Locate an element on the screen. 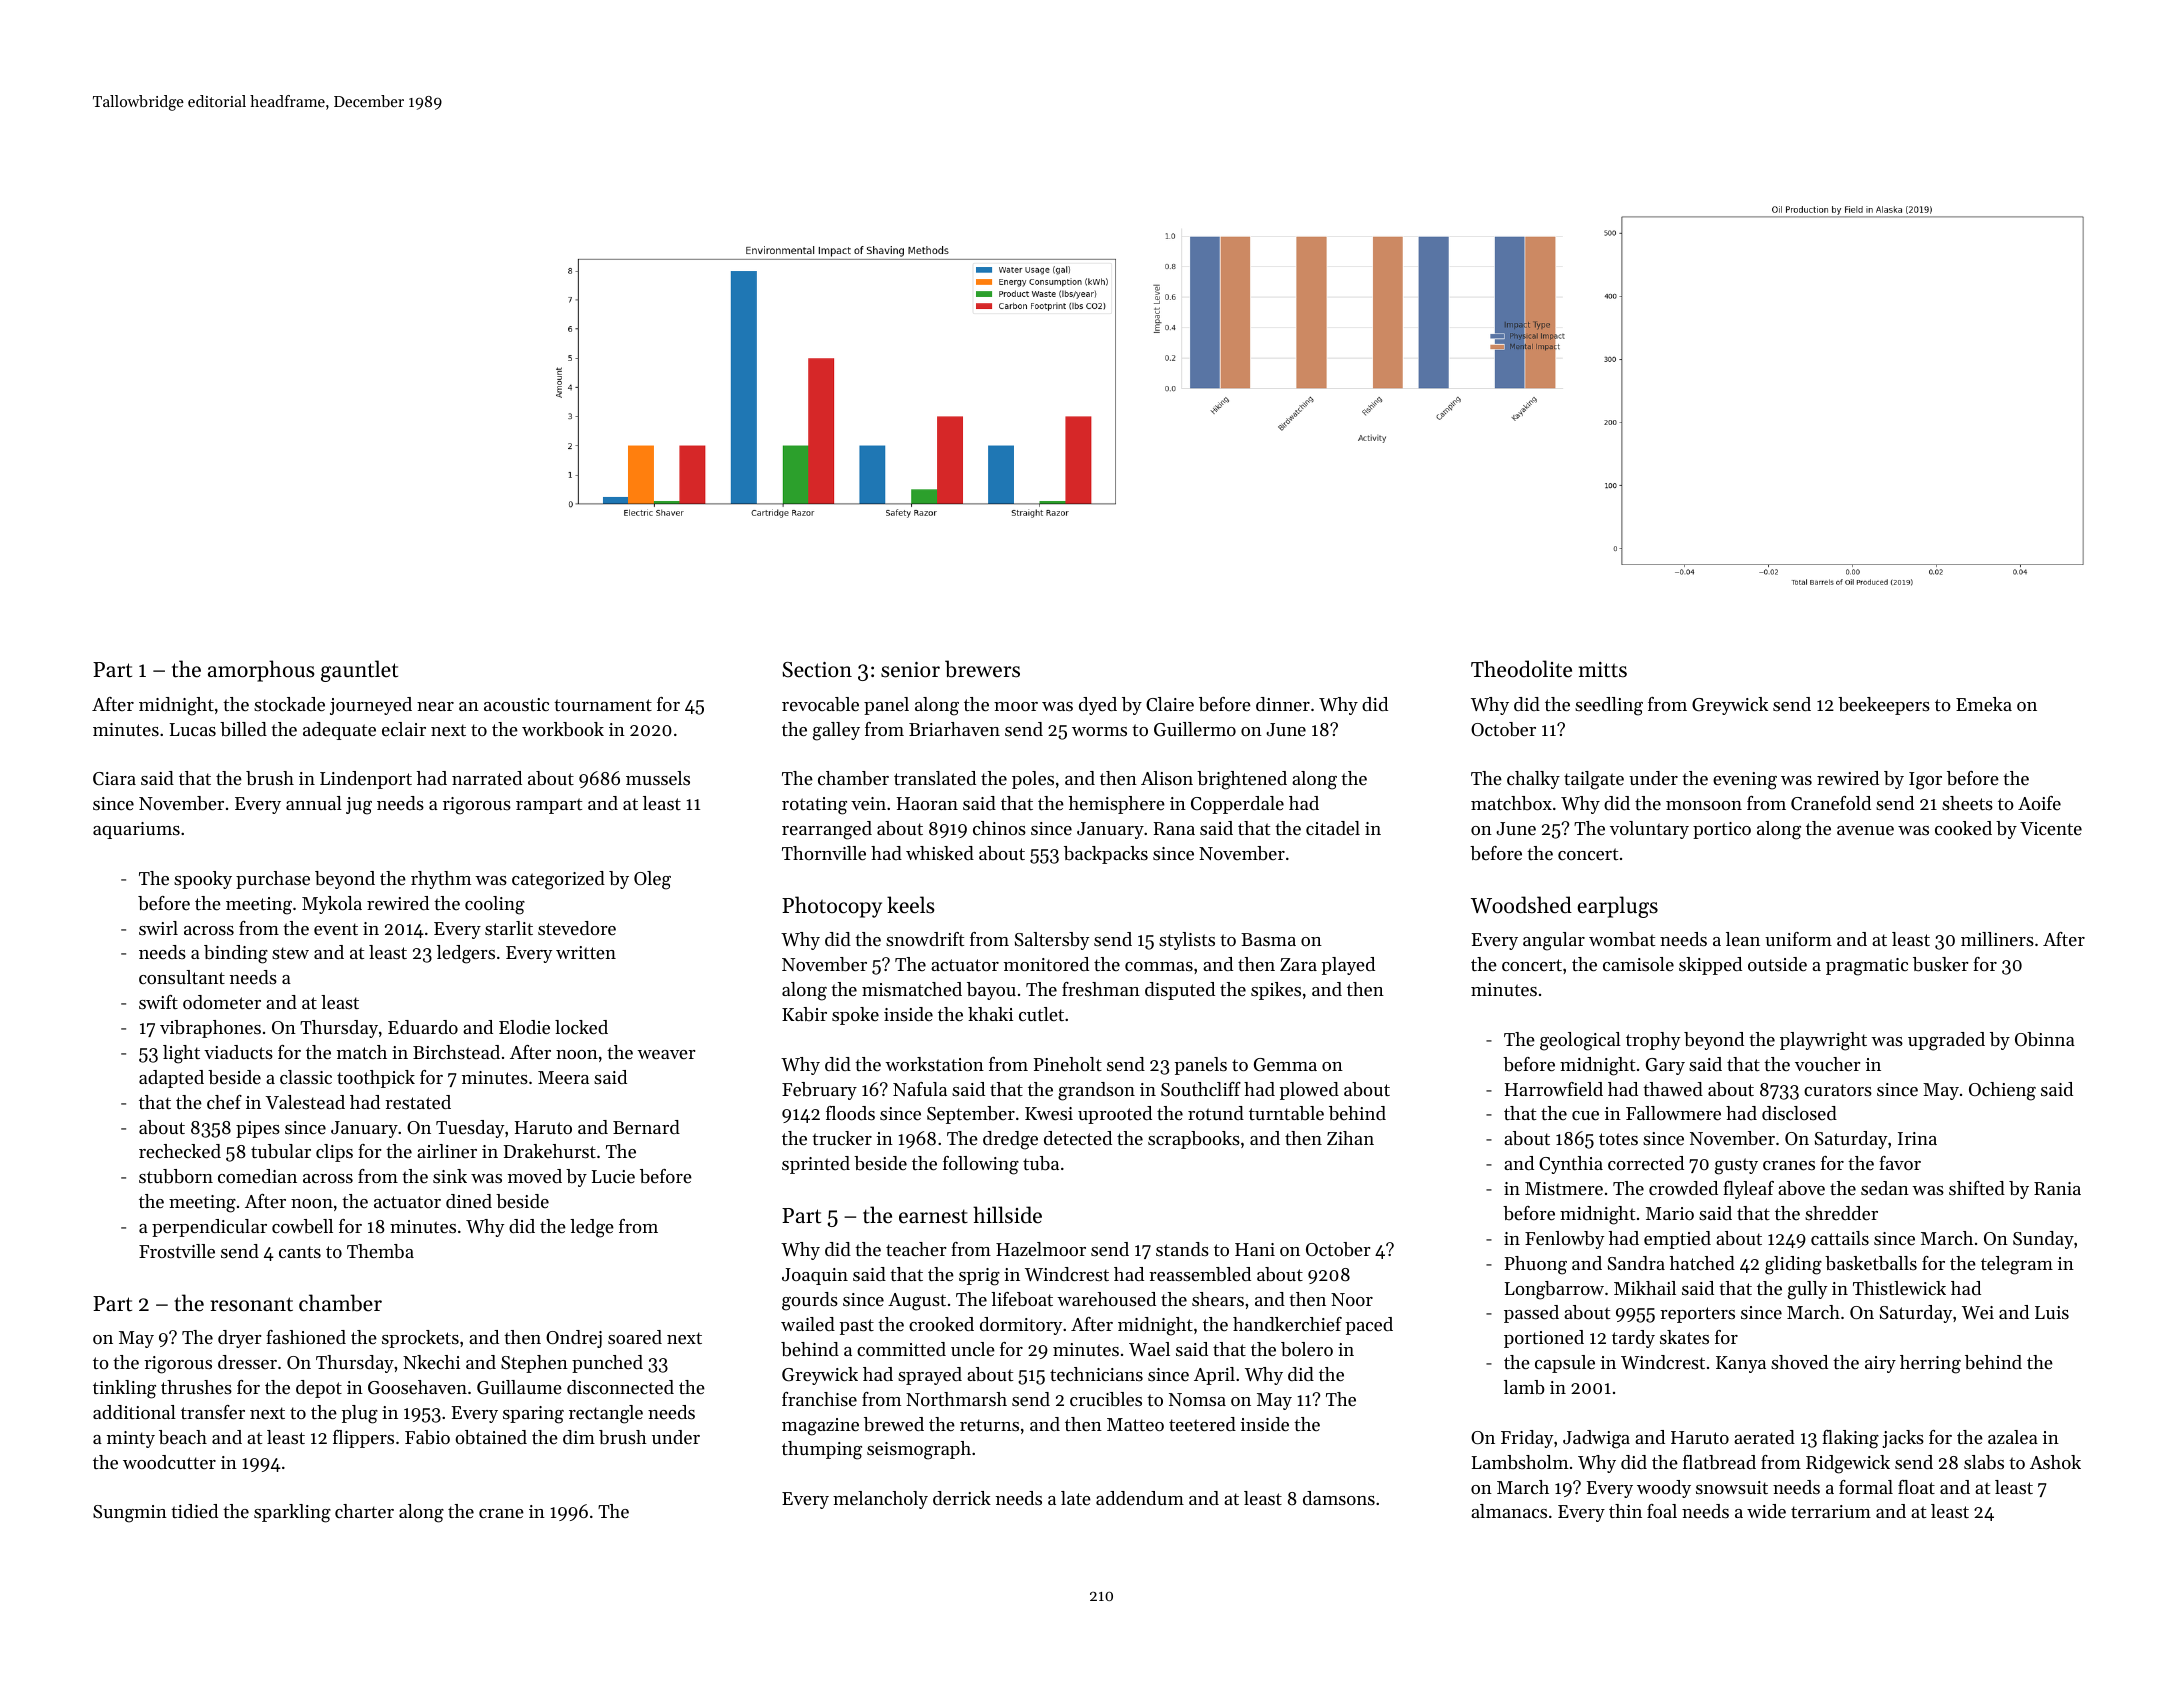 Image resolution: width=2178 pixels, height=1683 pixels. commas is located at coordinates (1159, 966).
